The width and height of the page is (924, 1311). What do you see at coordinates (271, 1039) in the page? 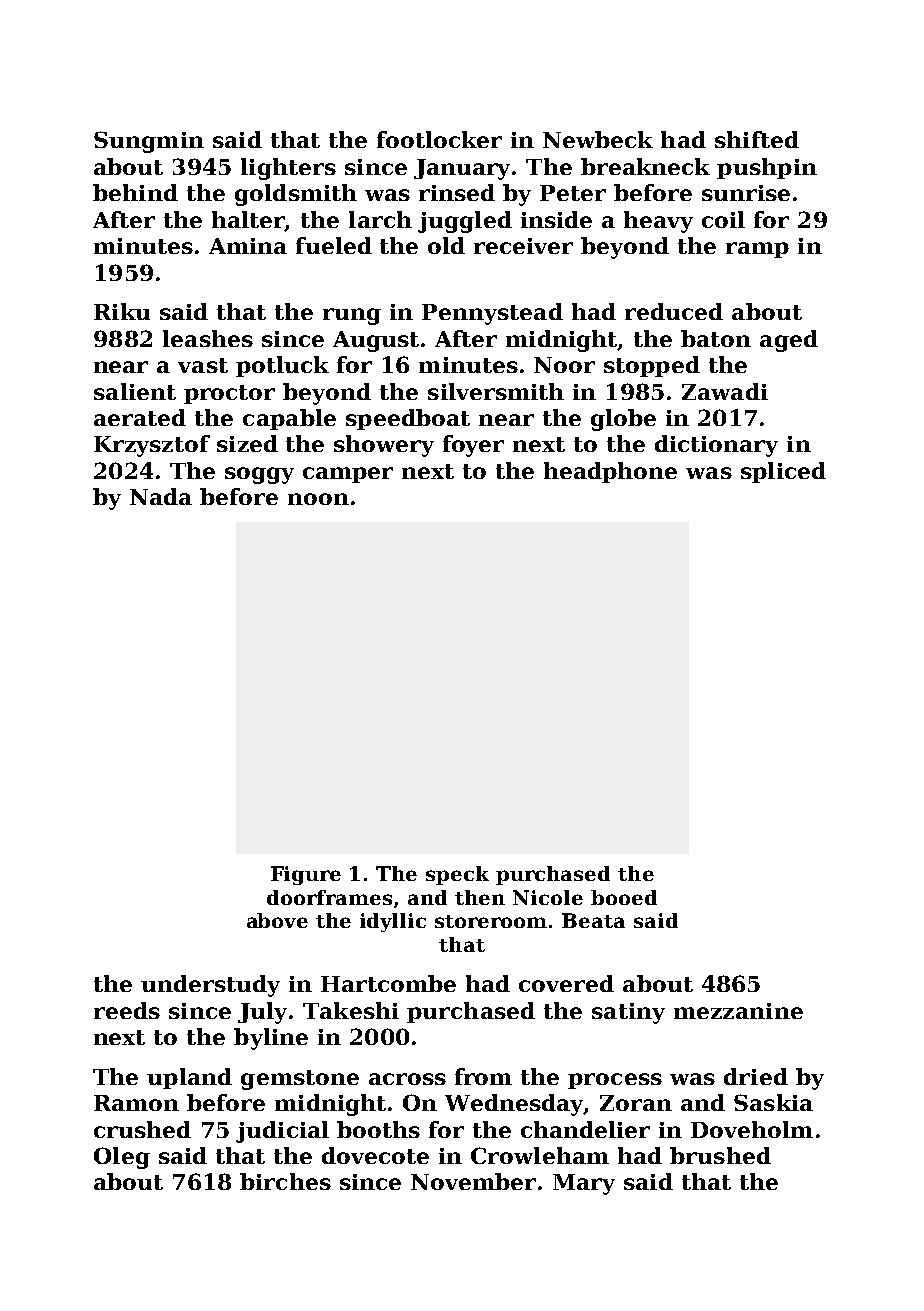
I see `byline` at bounding box center [271, 1039].
